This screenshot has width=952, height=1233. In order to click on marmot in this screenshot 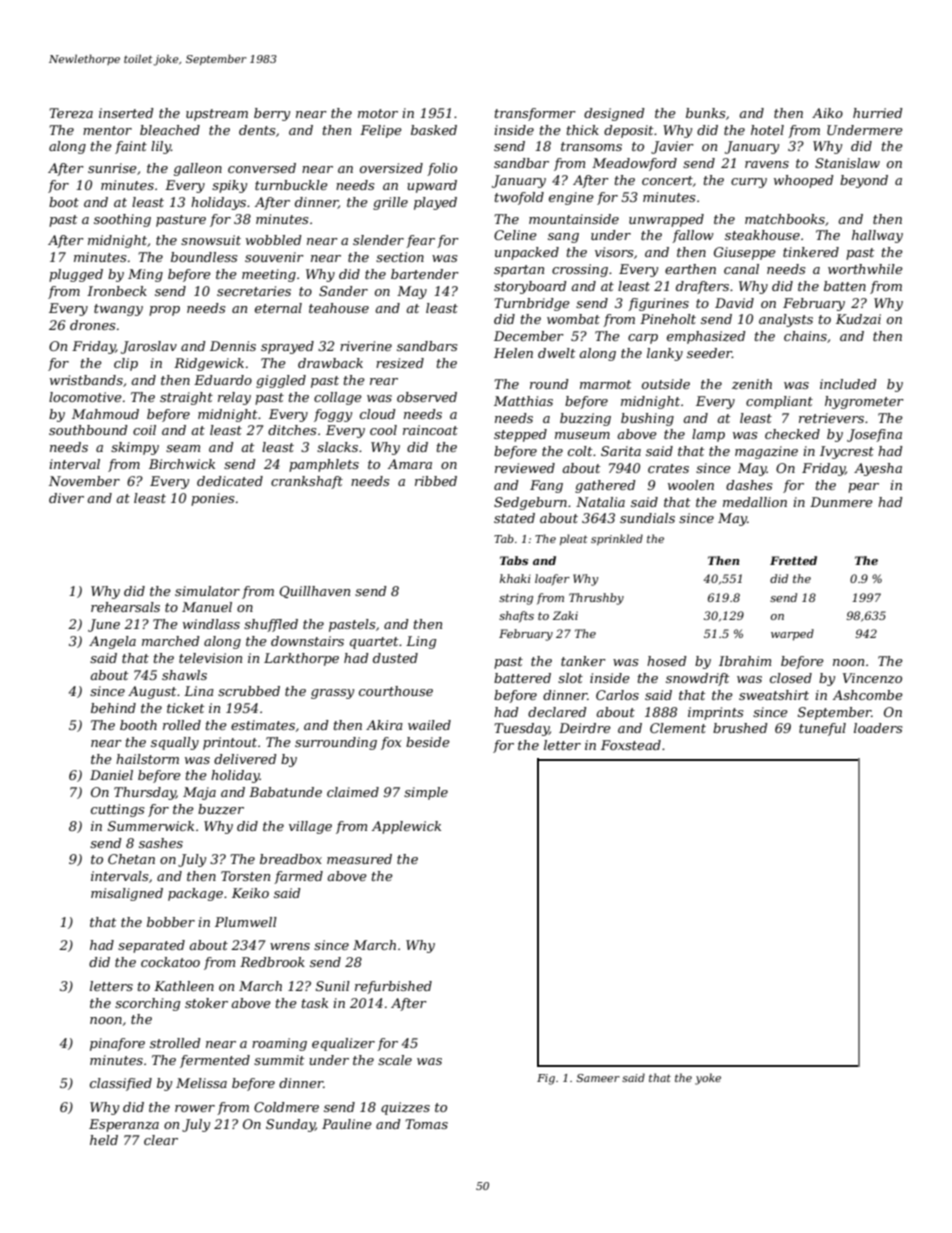, I will do `click(605, 384)`.
